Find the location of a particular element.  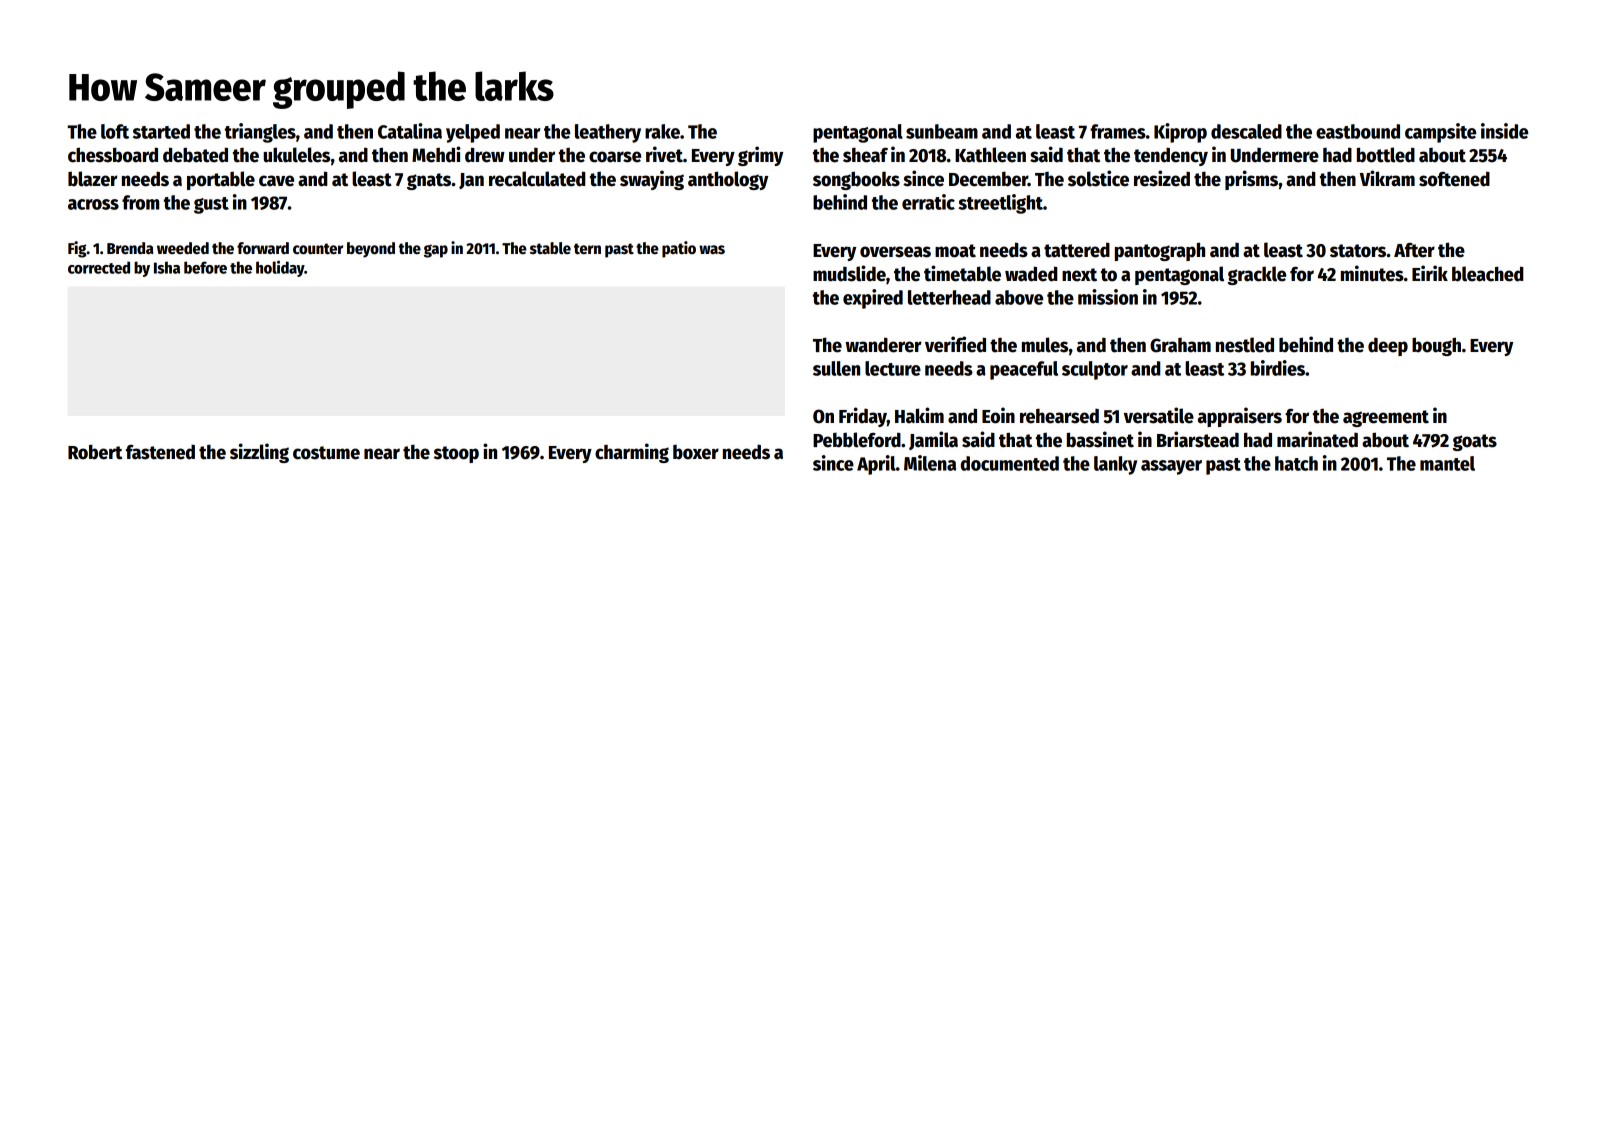

stators is located at coordinates (1358, 251).
